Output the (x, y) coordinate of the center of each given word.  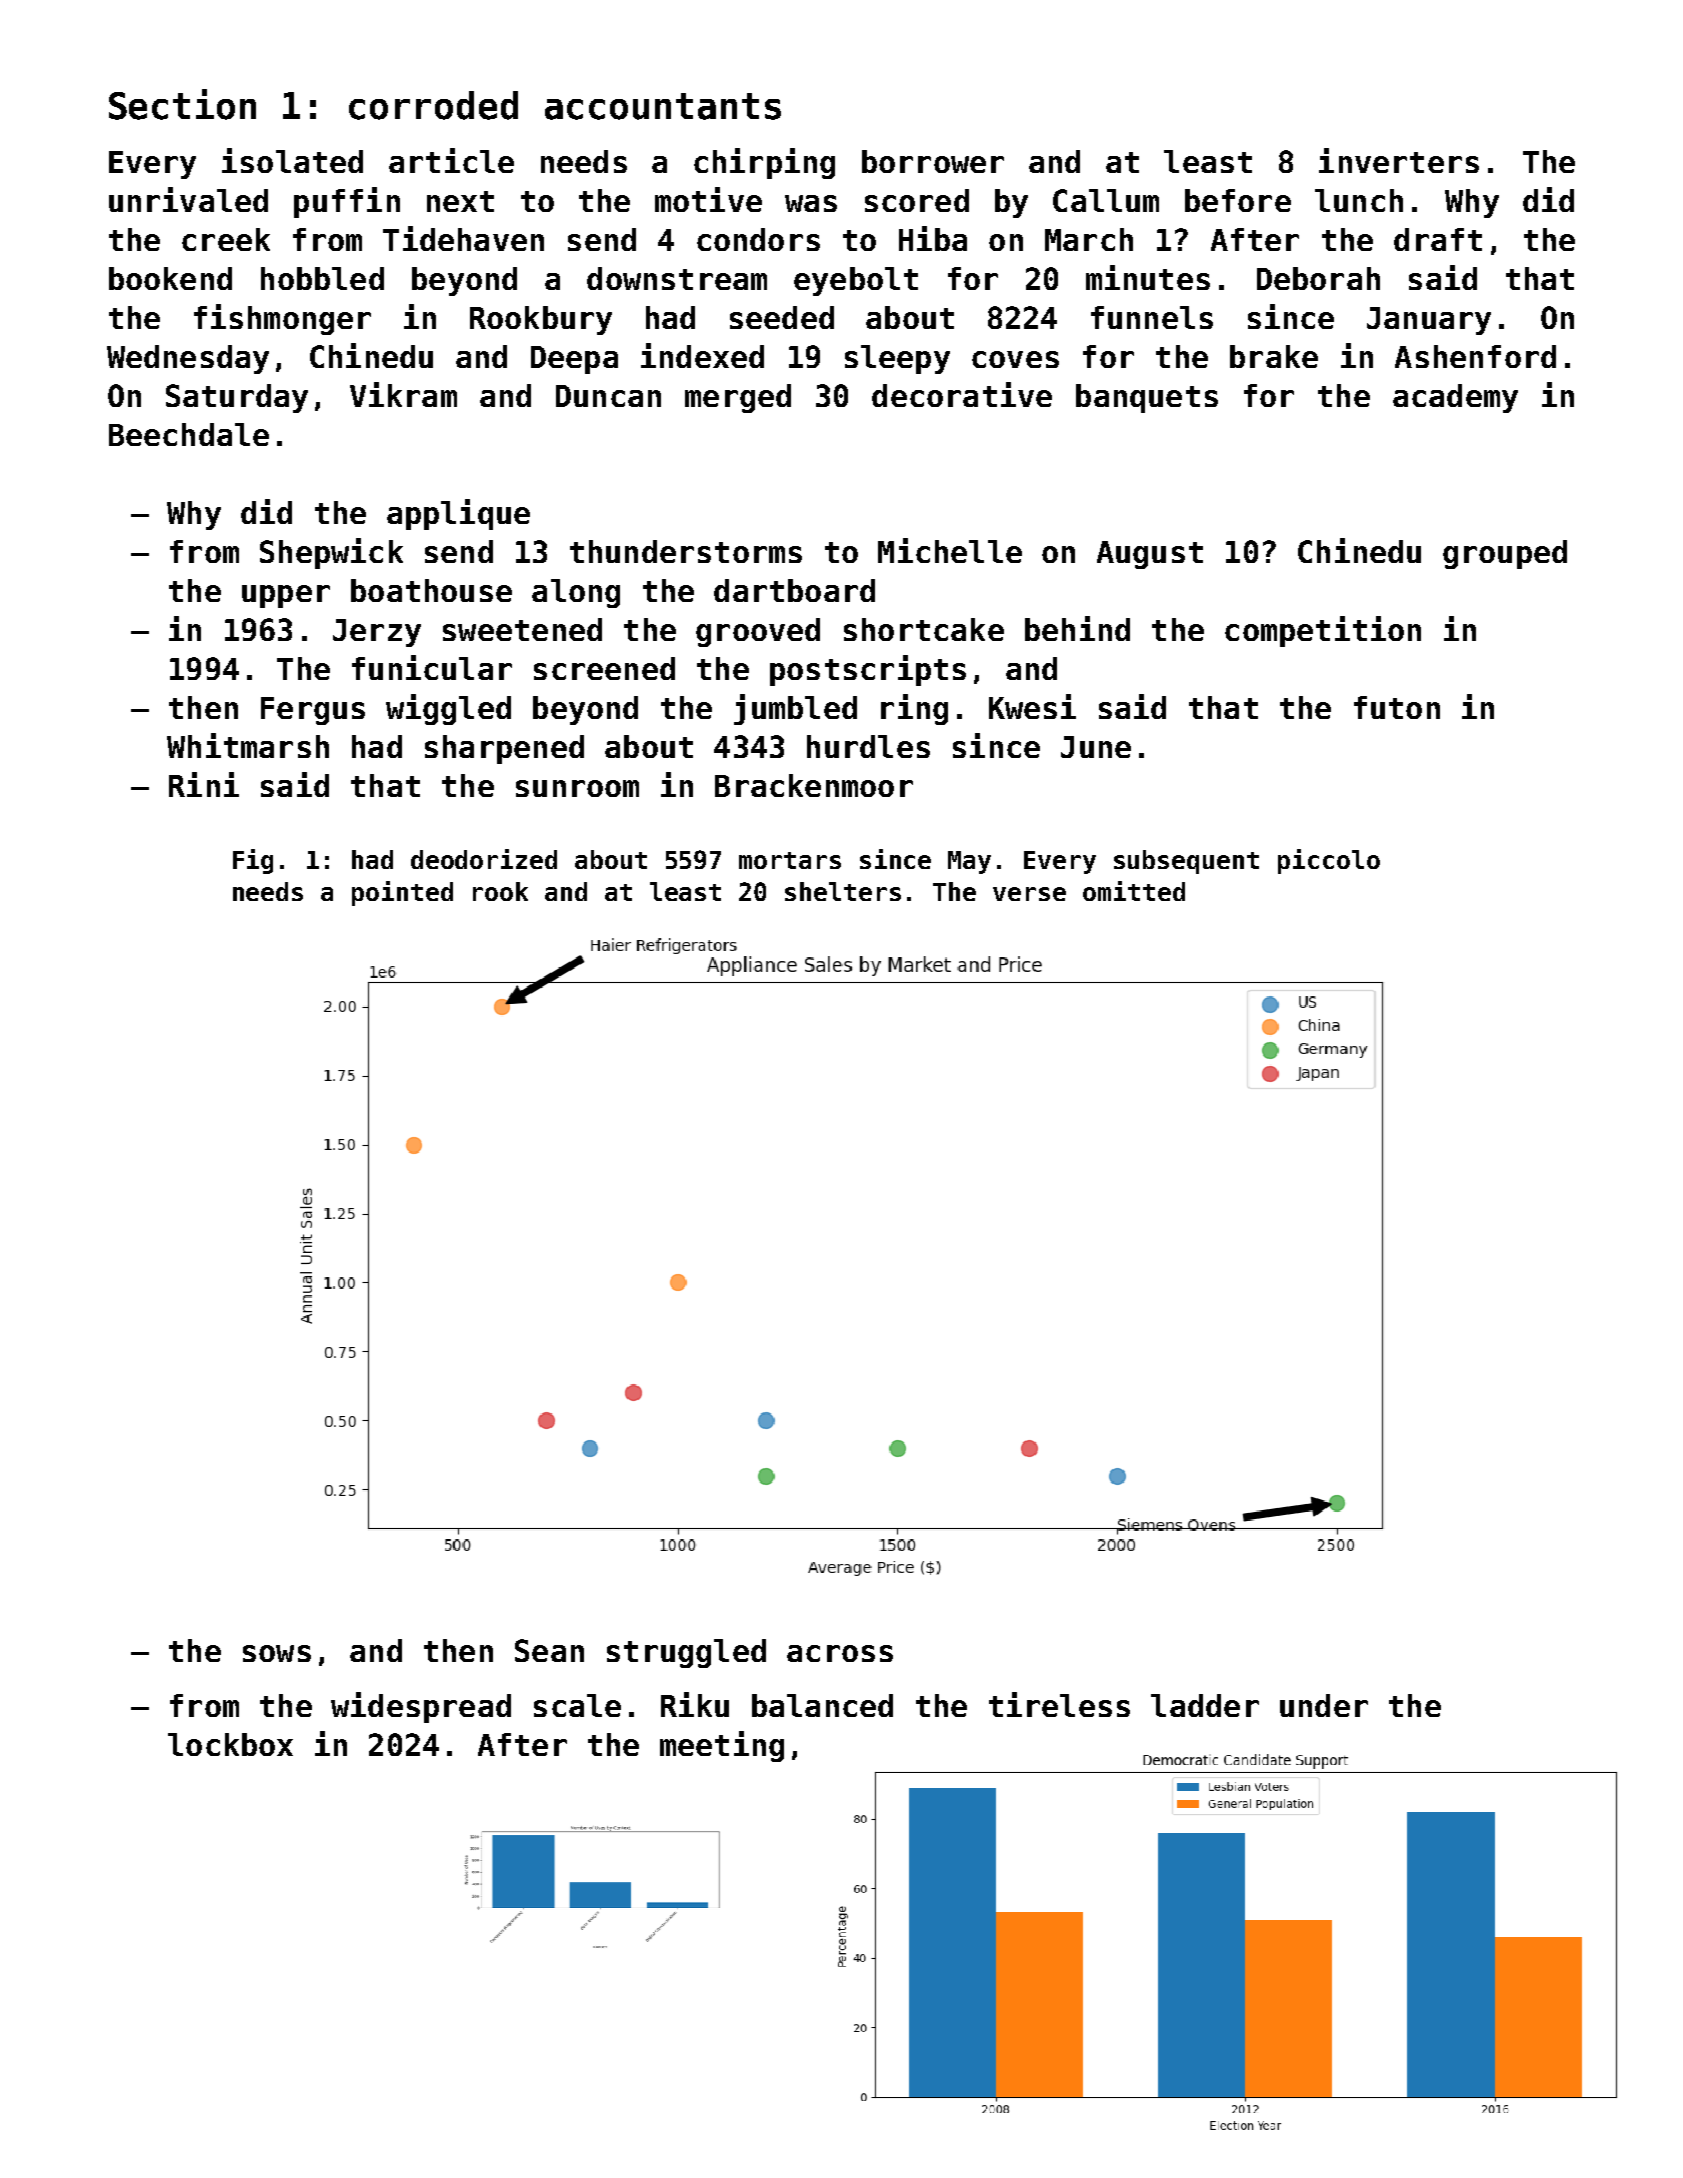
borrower (933, 161)
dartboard (794, 590)
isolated (292, 160)
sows (277, 1653)
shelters (843, 891)
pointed (402, 893)
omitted (1134, 891)
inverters (1399, 160)
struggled (686, 1653)
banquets (1147, 398)
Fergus (313, 711)
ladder (1205, 1705)
